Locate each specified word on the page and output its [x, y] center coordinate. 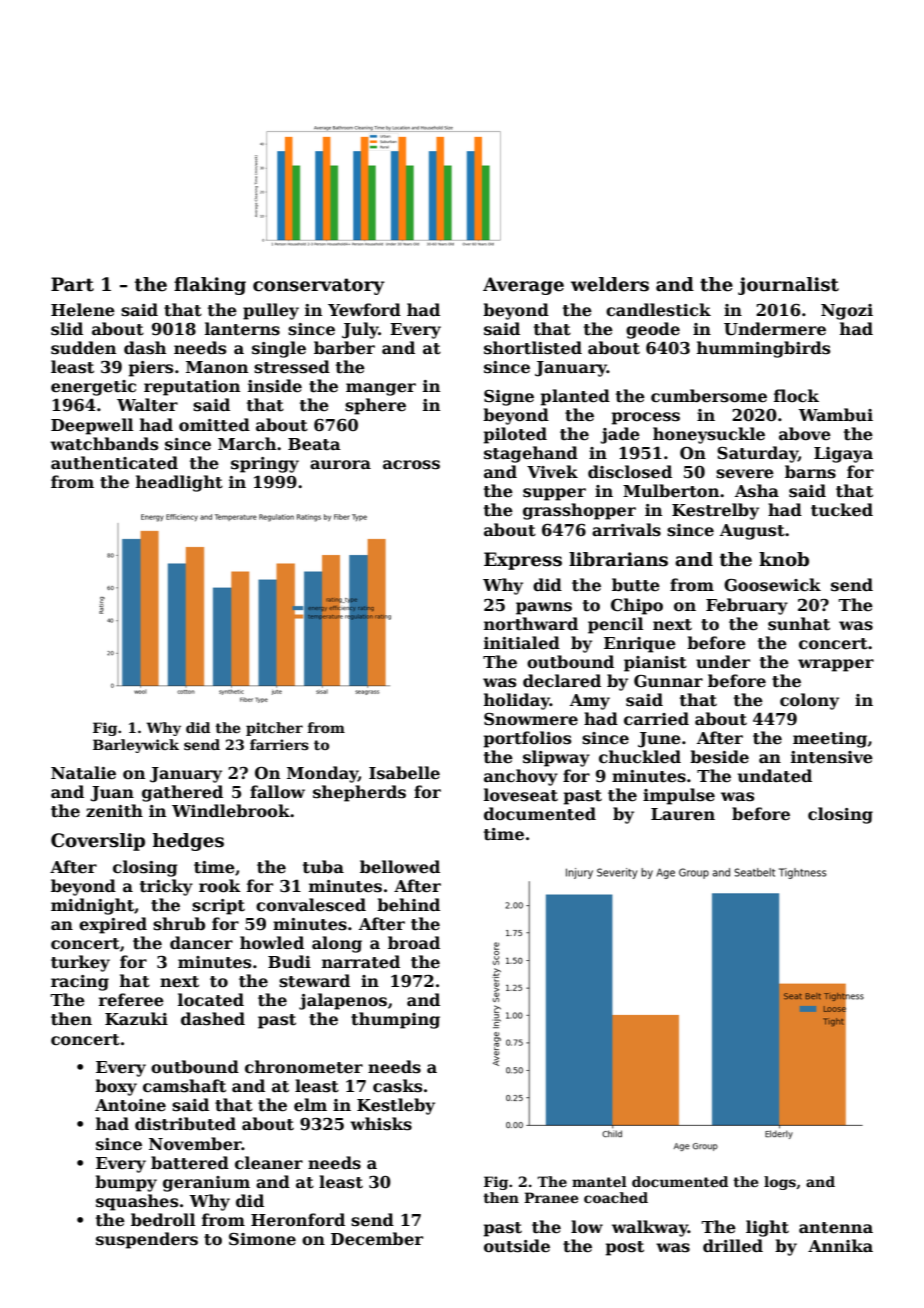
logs [780, 1183]
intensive [832, 757]
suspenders [147, 1240]
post [624, 1248]
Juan [112, 794]
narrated [361, 962]
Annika [840, 1245]
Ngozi [847, 312]
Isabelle [404, 773]
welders [610, 284]
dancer [201, 943]
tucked [842, 510]
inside [275, 386]
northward [531, 624]
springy [265, 465]
